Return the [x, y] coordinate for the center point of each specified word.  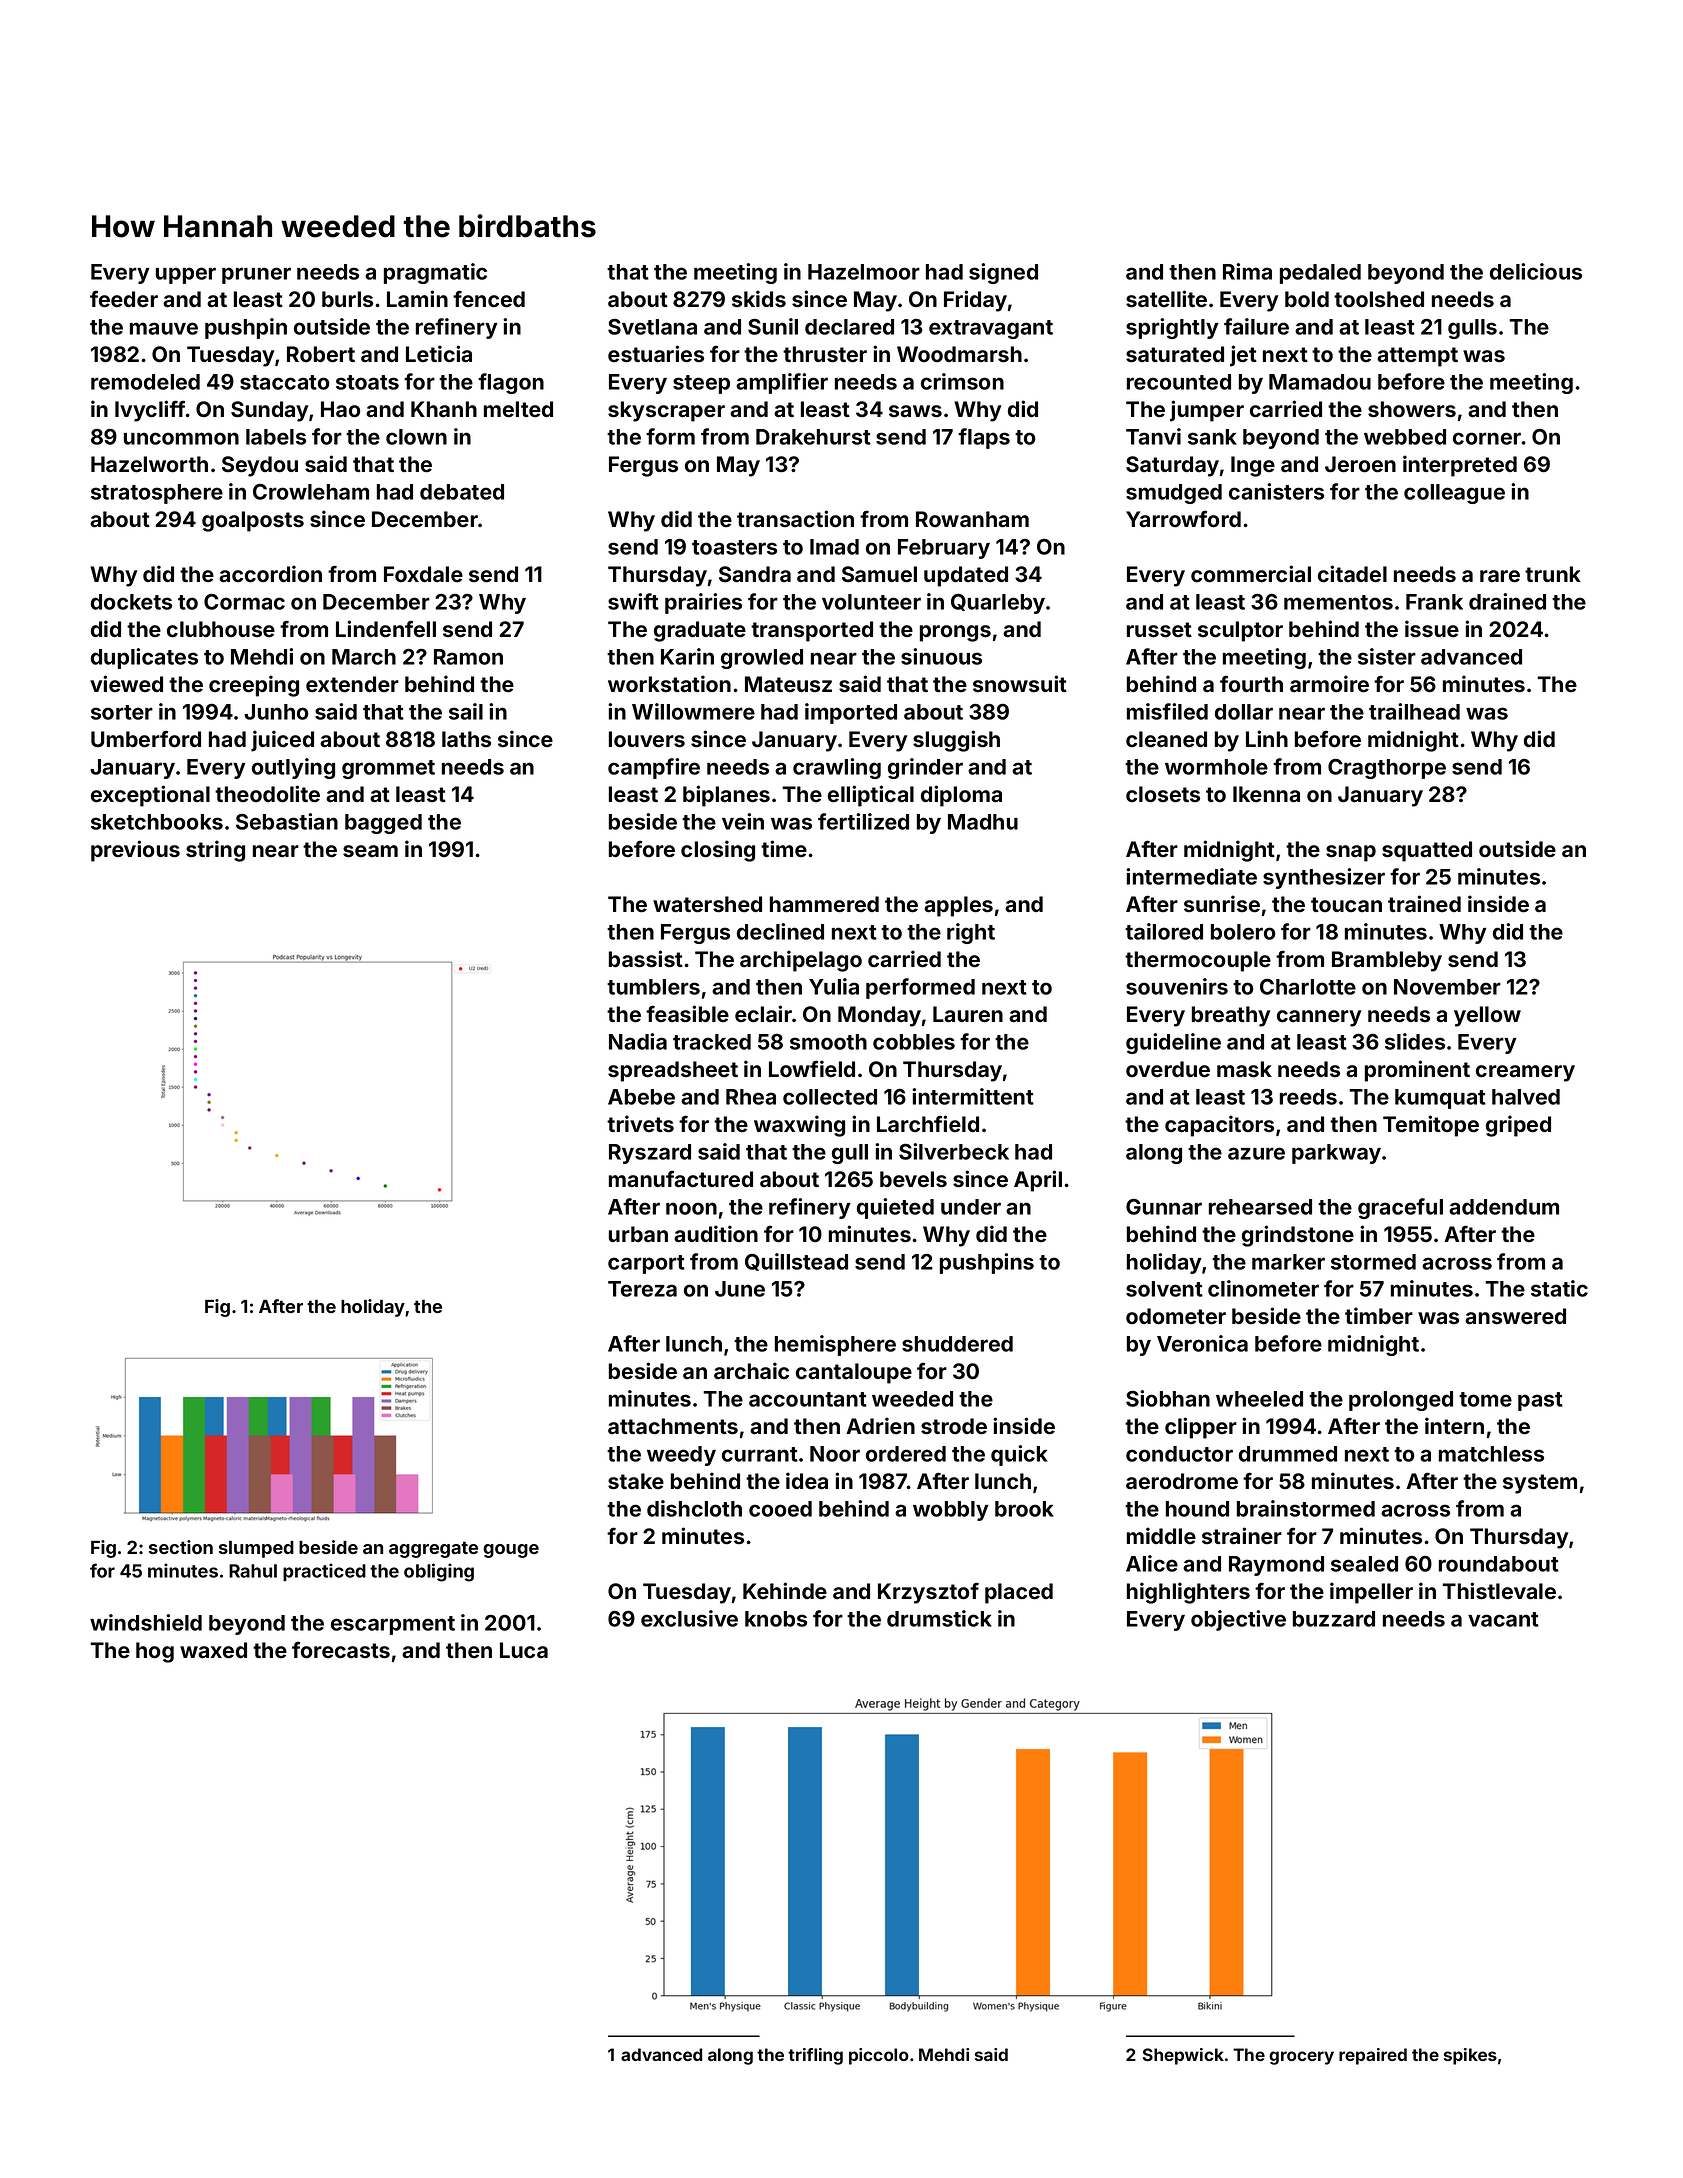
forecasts [341, 1650]
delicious [1536, 271]
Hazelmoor [864, 272]
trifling [815, 2056]
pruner [256, 275]
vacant [1503, 1619]
